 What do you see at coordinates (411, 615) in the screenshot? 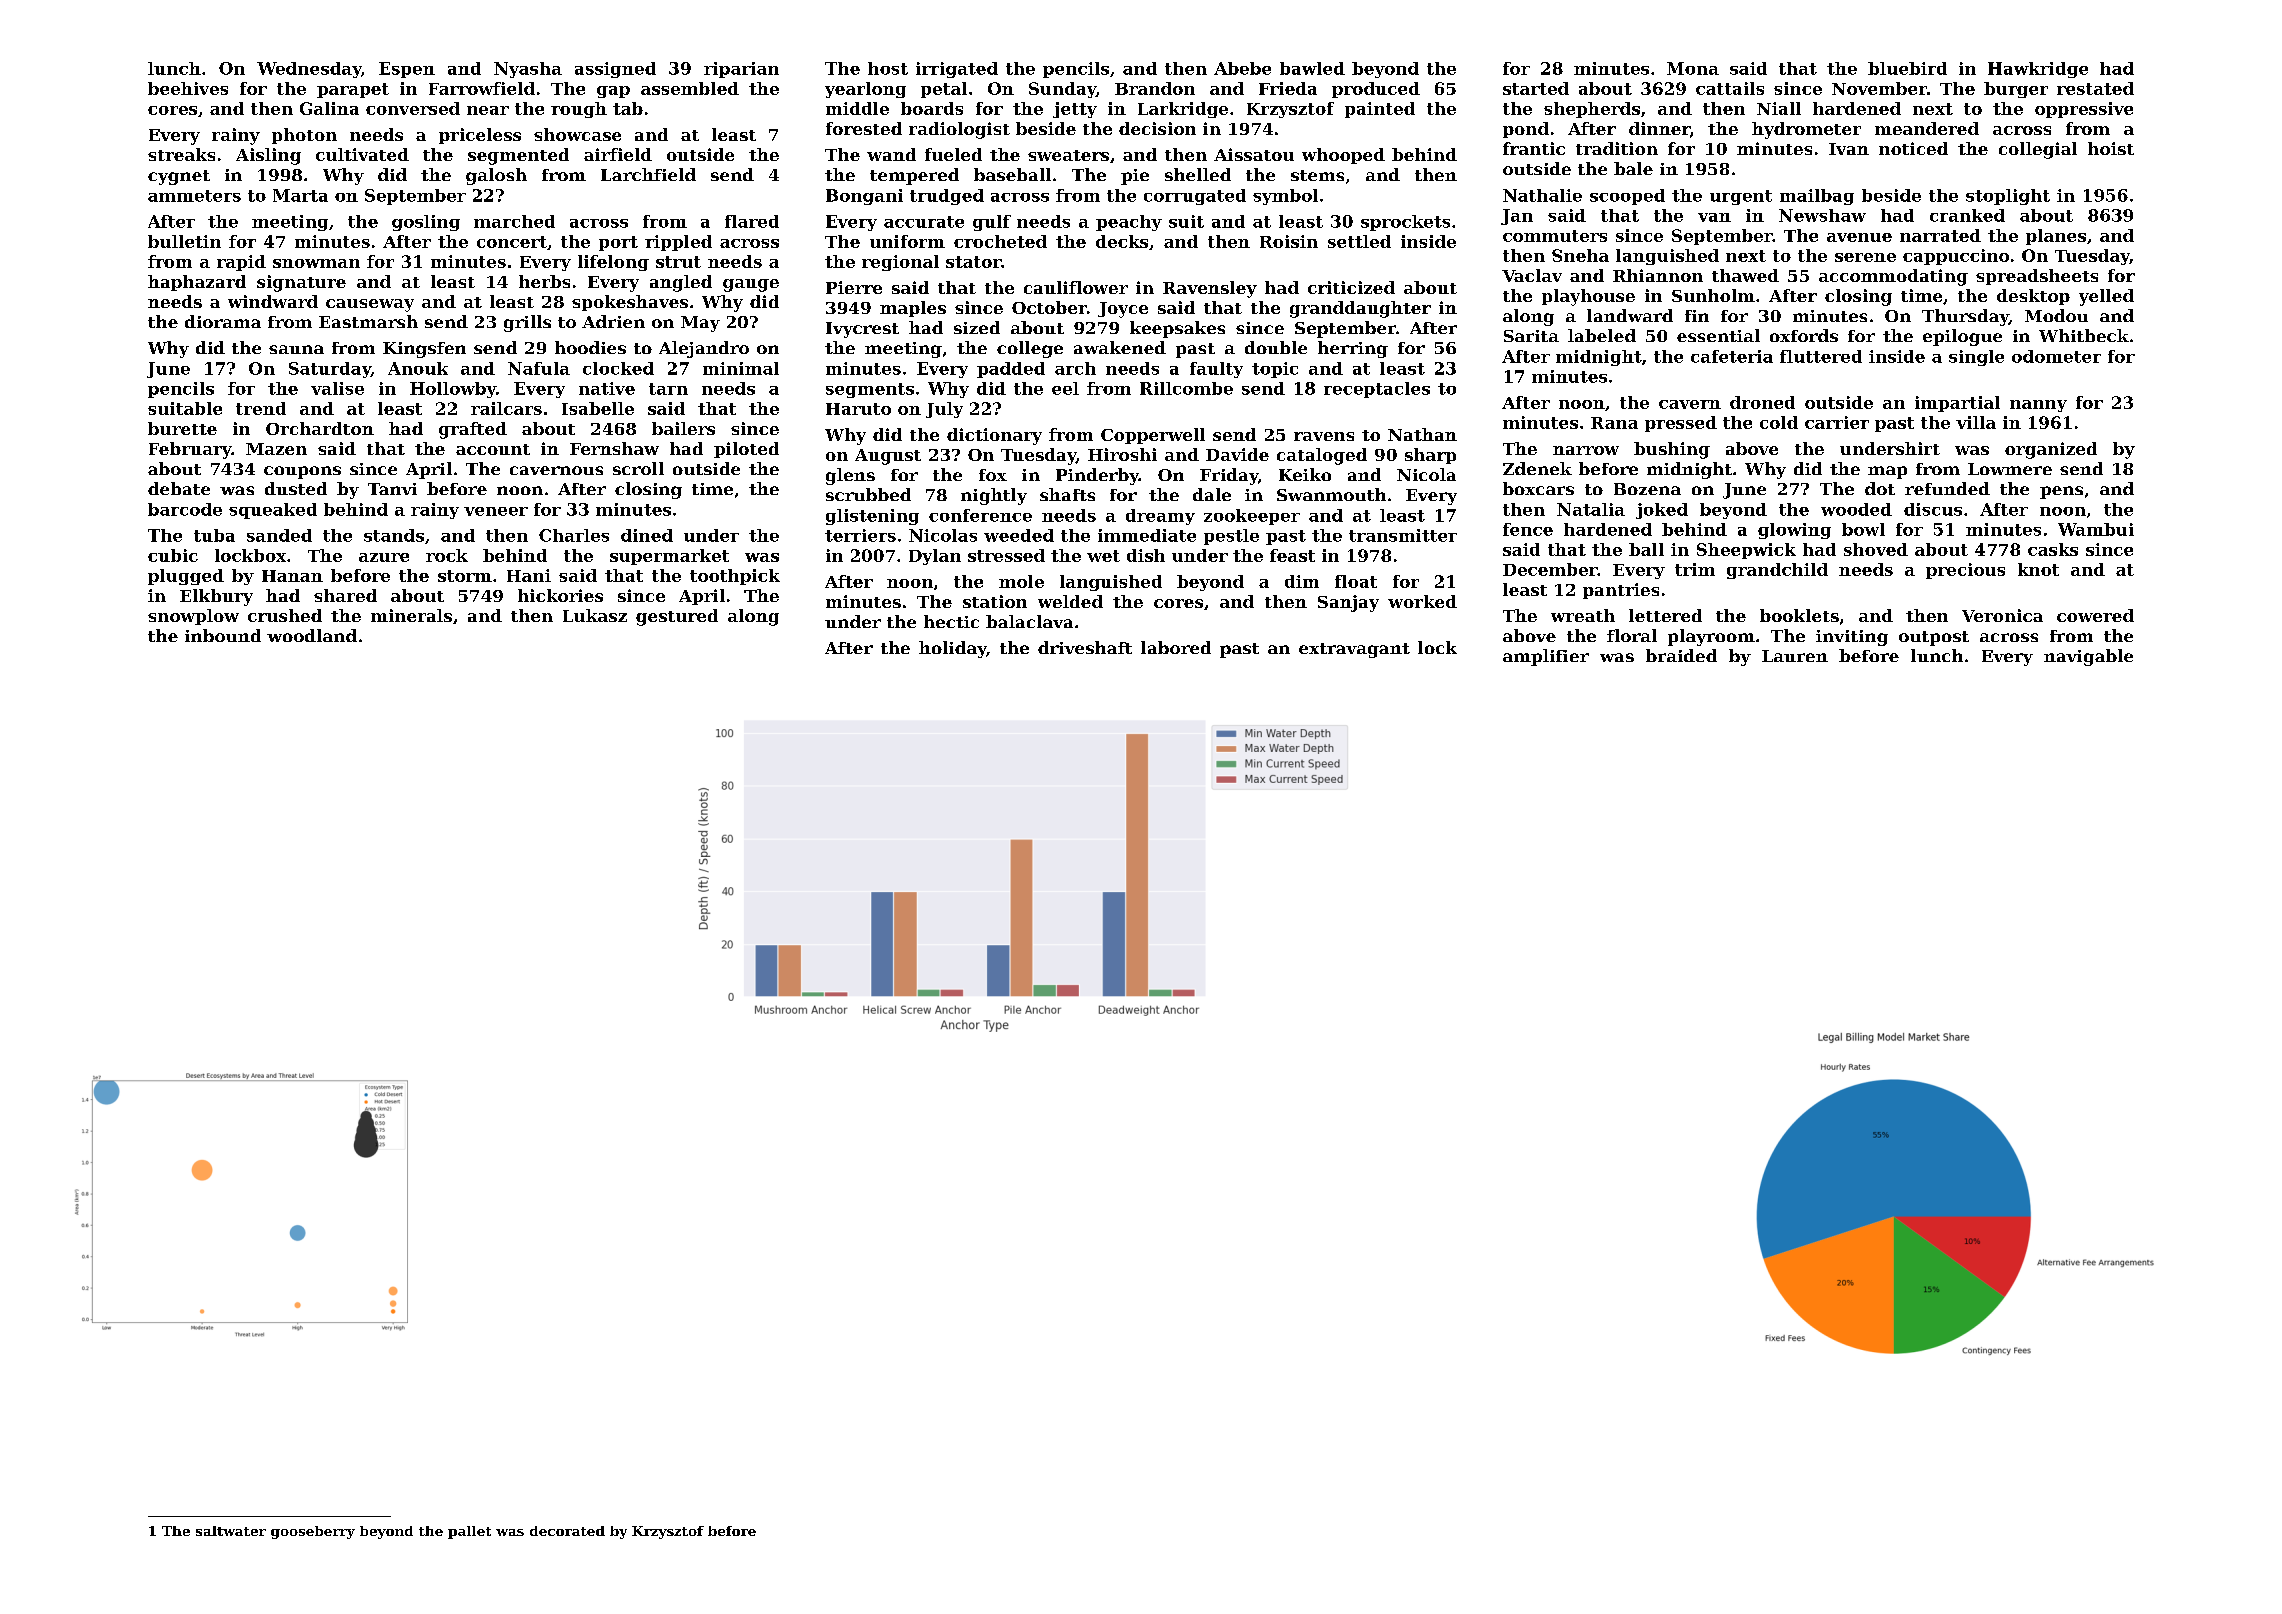
I see `minerals` at bounding box center [411, 615].
